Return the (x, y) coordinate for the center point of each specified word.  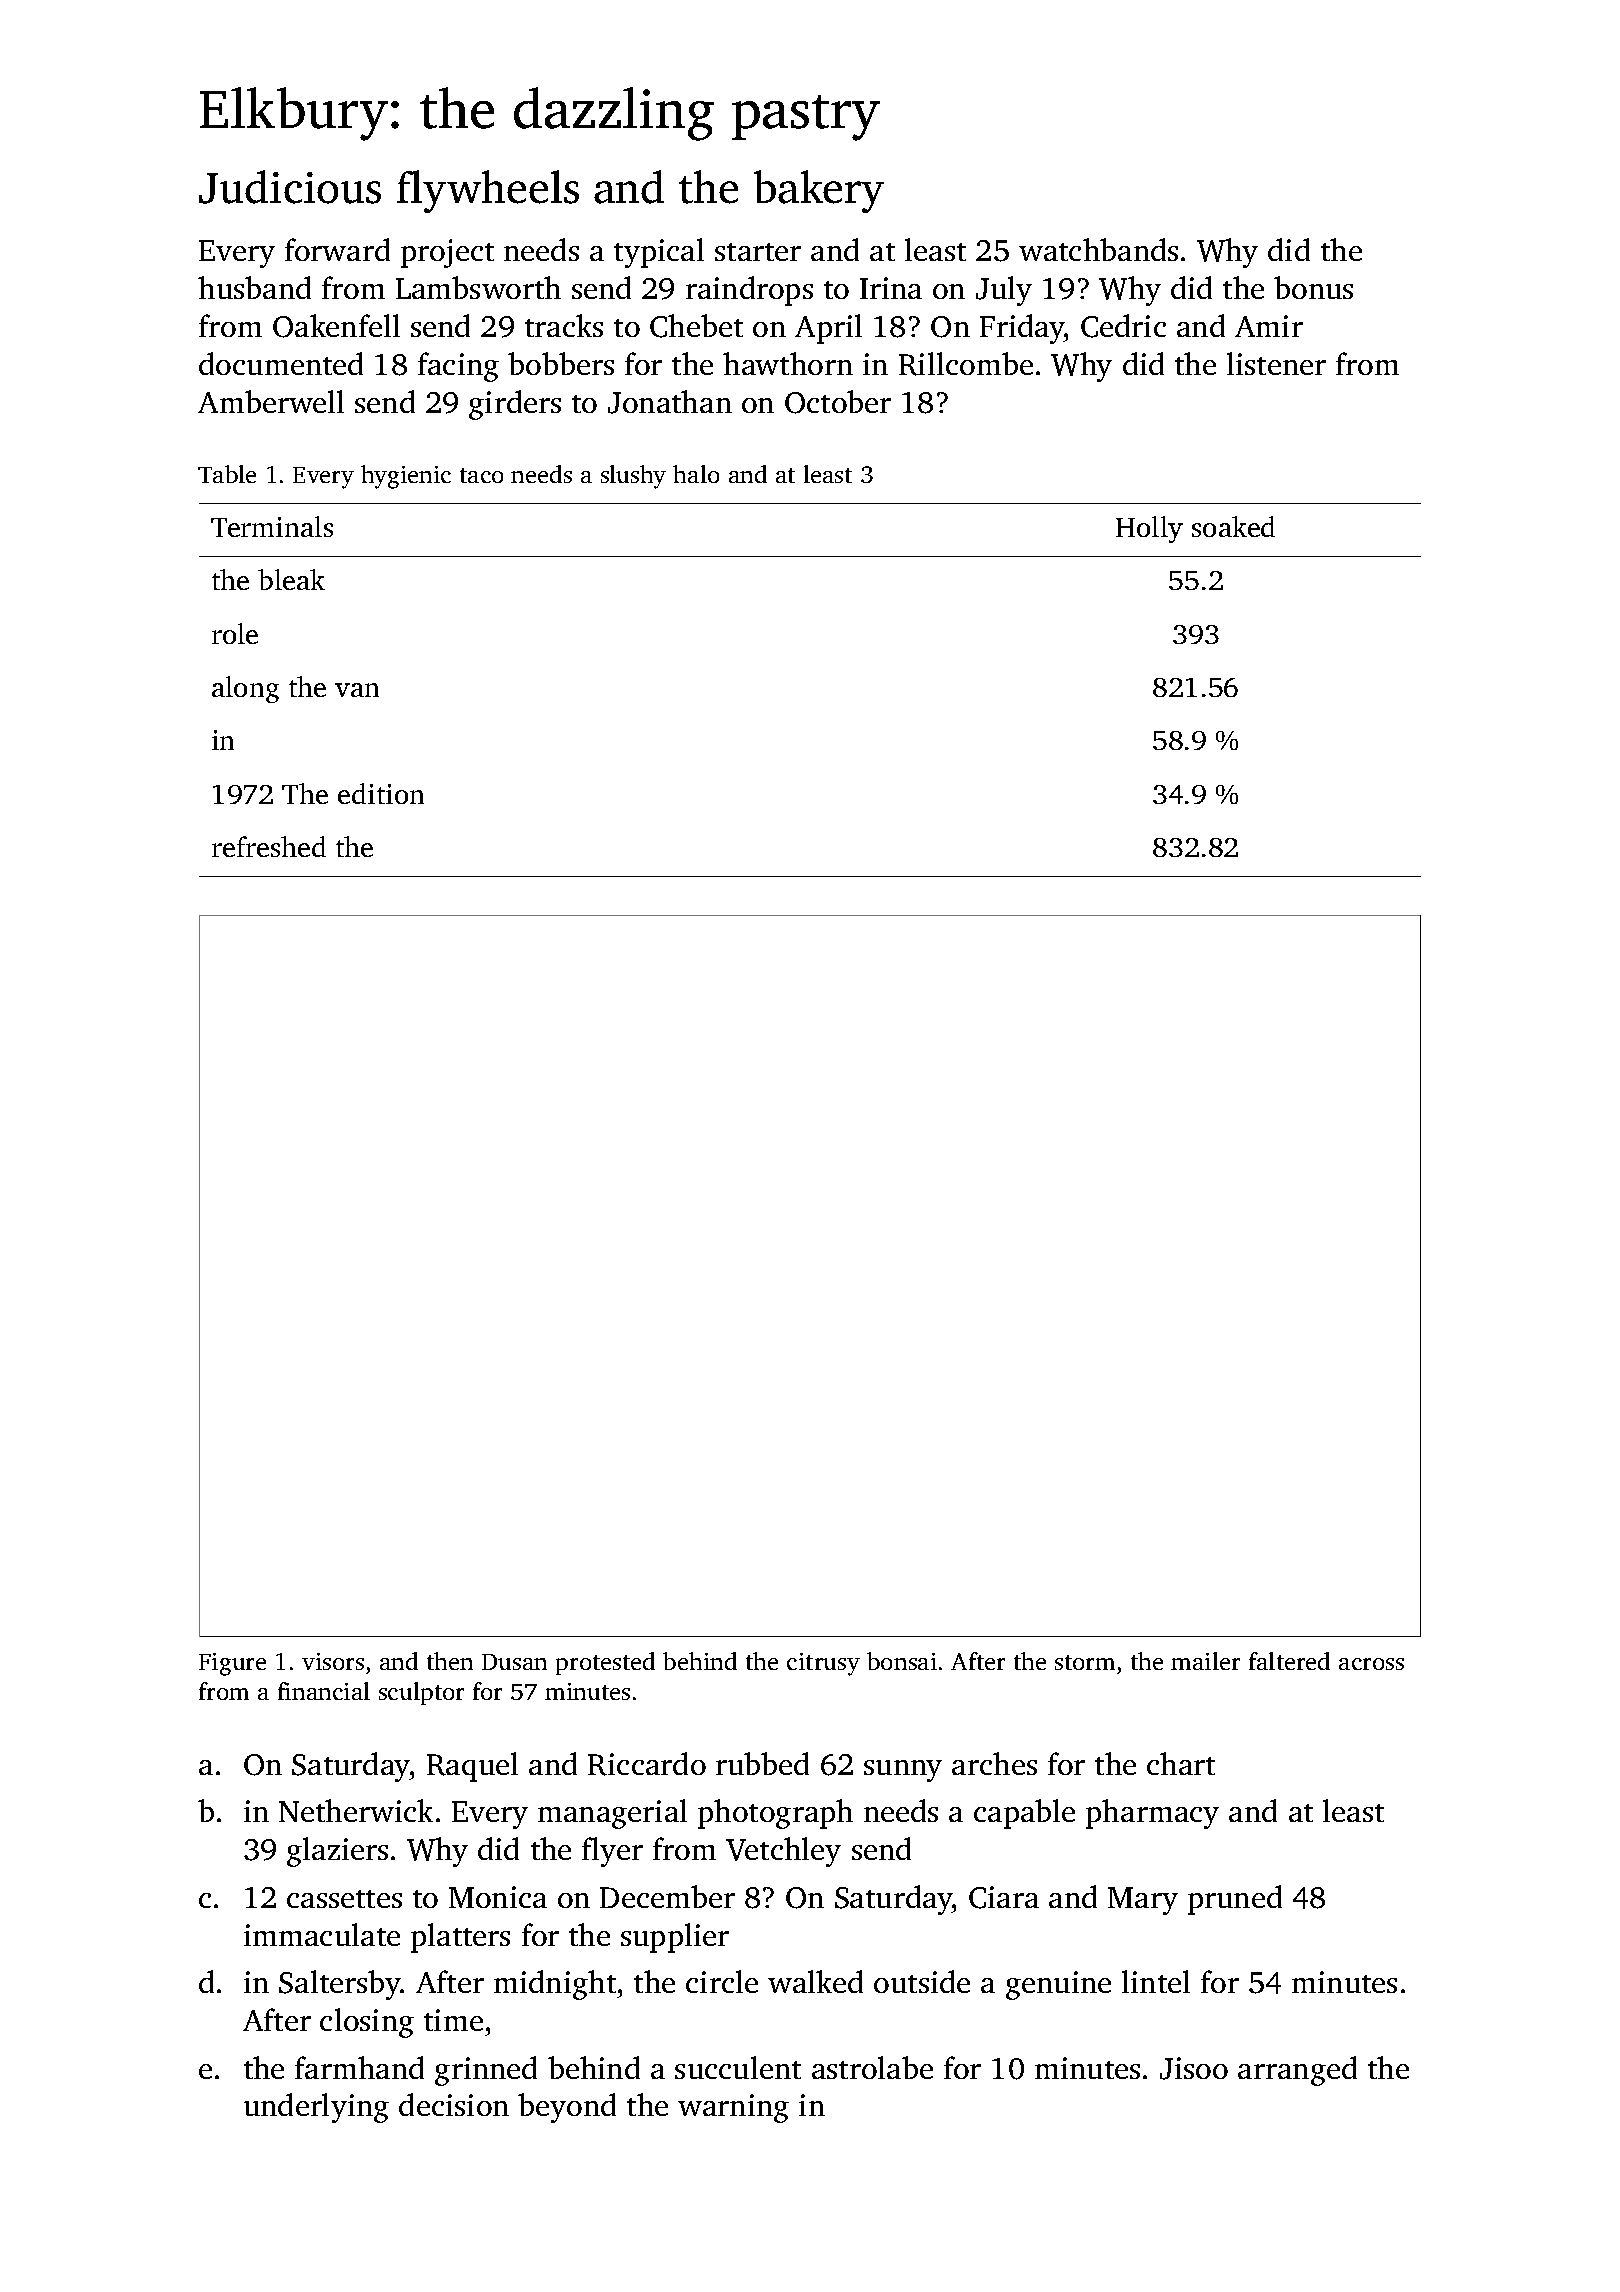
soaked (1233, 526)
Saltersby (340, 1985)
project (447, 253)
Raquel (472, 1767)
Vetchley (783, 1852)
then (450, 1661)
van (357, 690)
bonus (1313, 287)
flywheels (488, 191)
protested (605, 1663)
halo (696, 474)
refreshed (269, 846)
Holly (1149, 529)
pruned (1235, 1900)
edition (381, 793)
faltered (1289, 1661)
